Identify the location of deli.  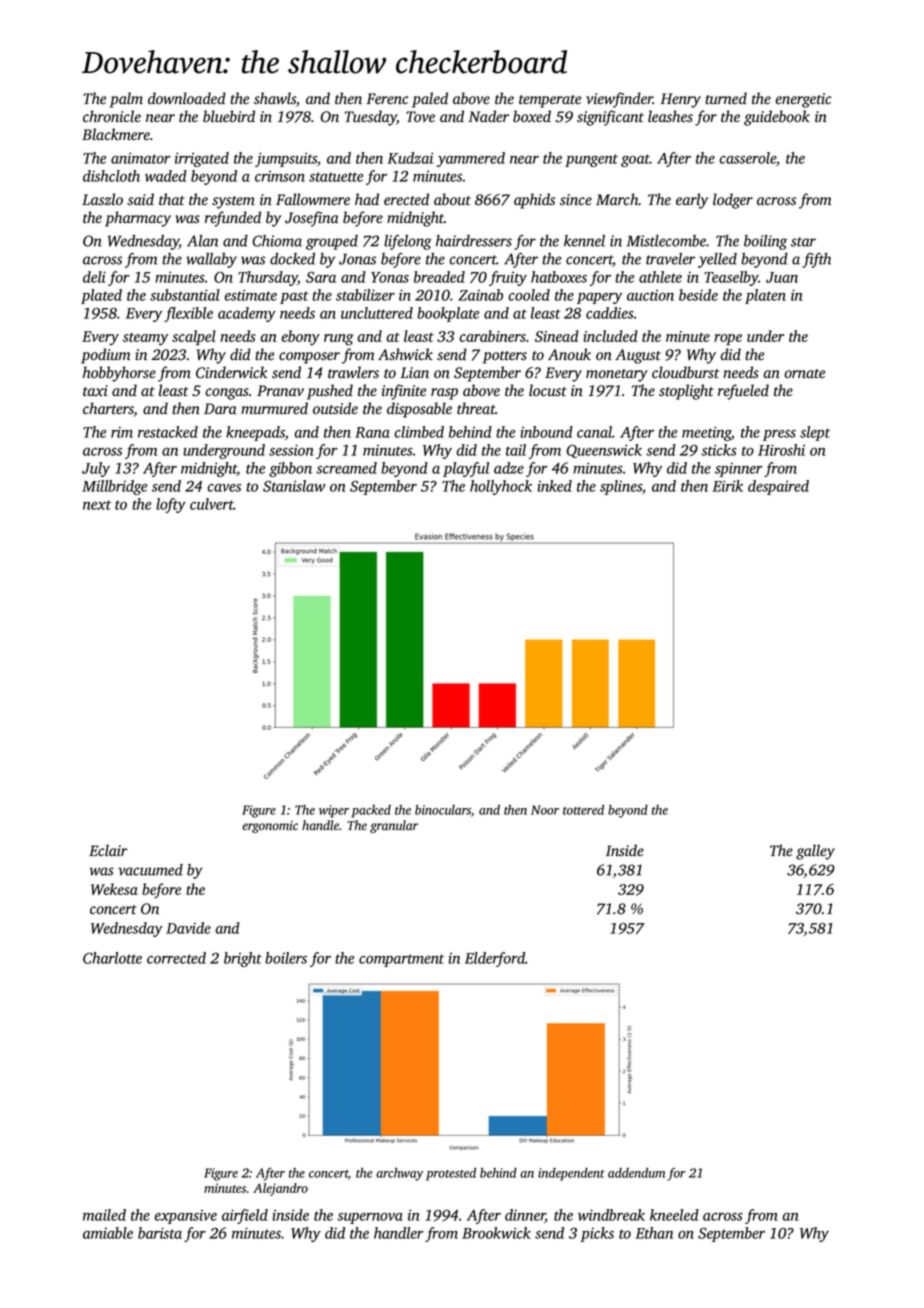
(94, 277).
